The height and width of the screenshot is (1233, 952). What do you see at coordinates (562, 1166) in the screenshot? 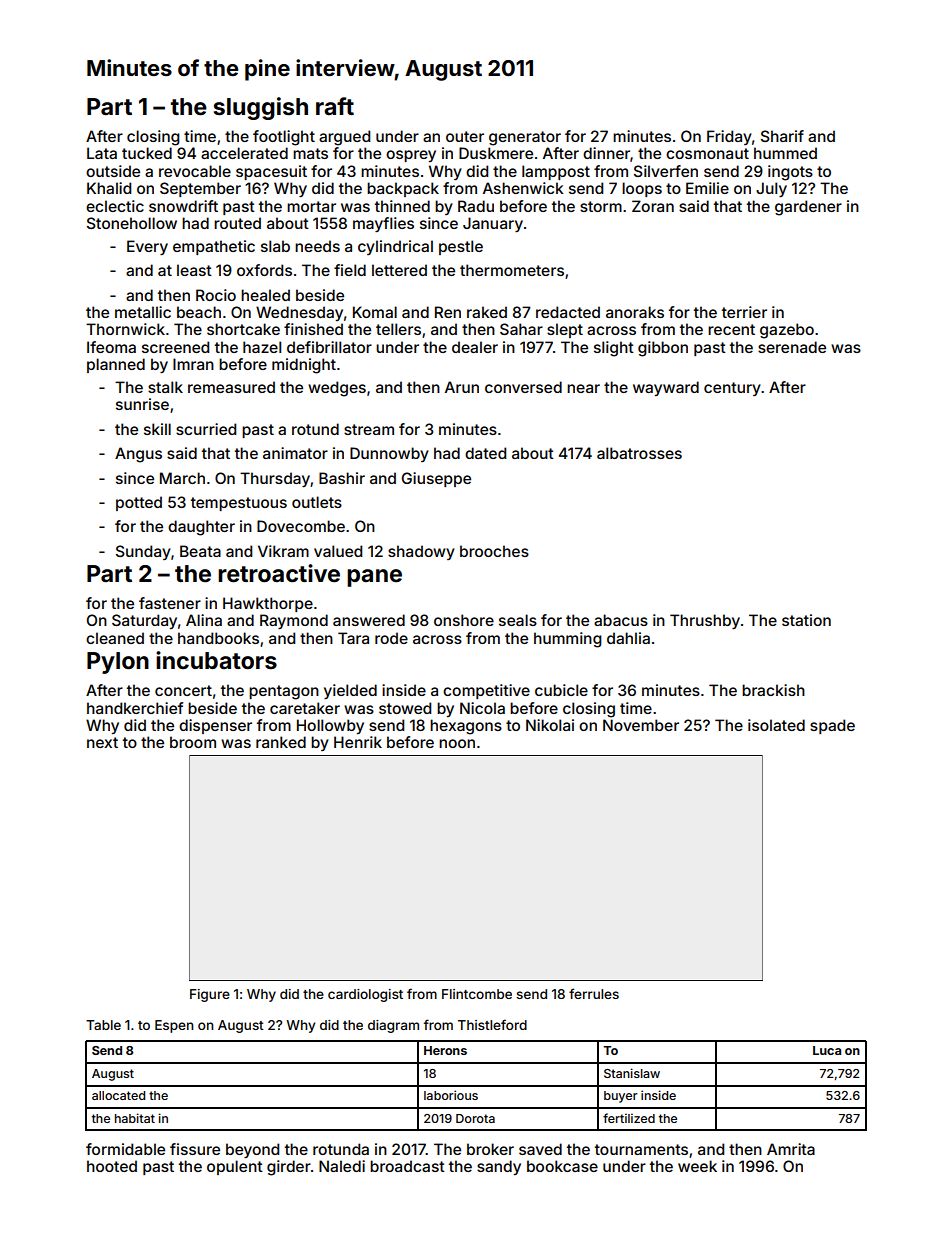
I see `bookcase` at bounding box center [562, 1166].
